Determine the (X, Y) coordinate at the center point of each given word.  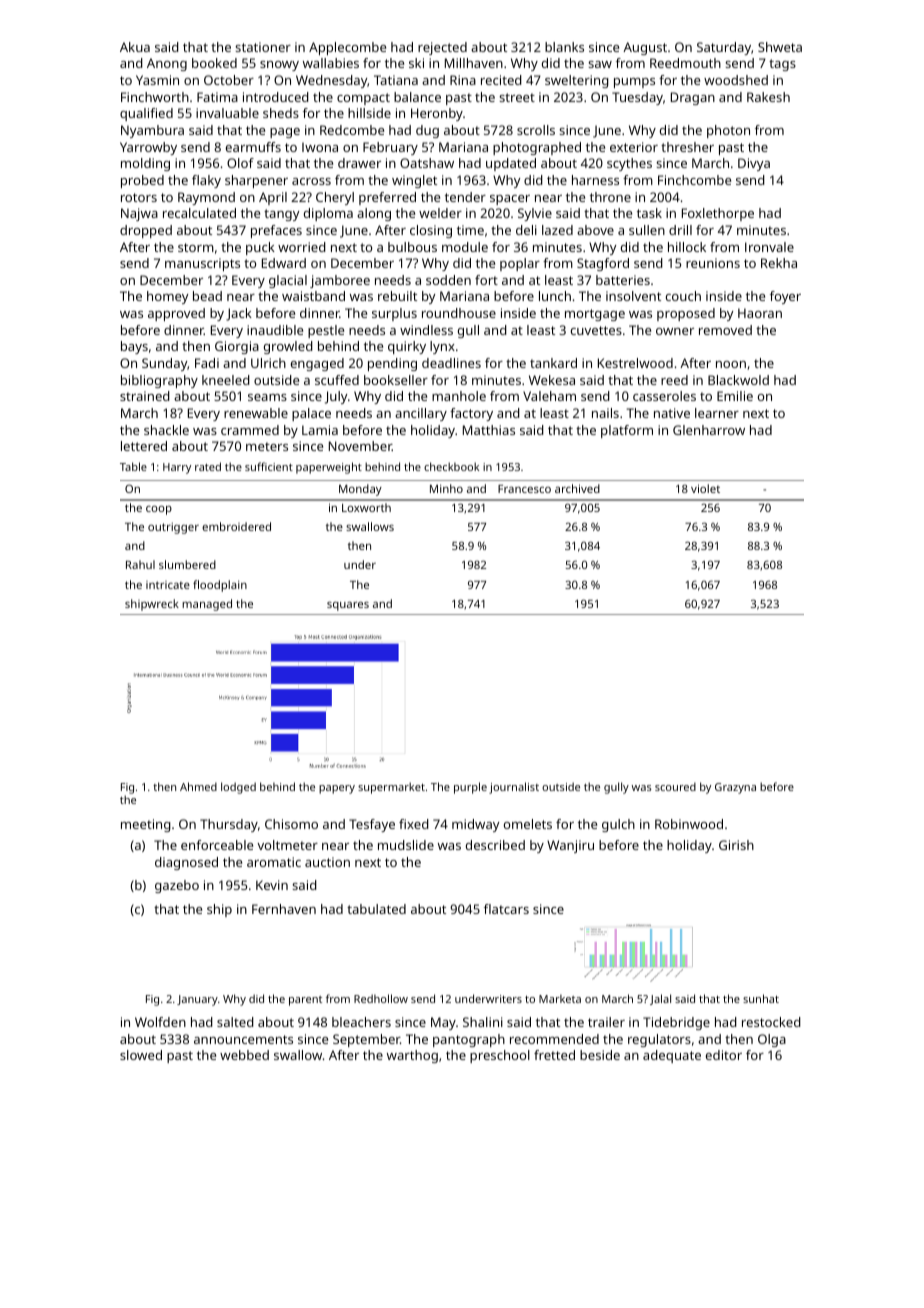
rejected (442, 48)
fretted (554, 1055)
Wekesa (552, 380)
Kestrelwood (635, 363)
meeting (146, 825)
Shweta (780, 47)
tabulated (376, 909)
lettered (144, 446)
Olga (772, 1040)
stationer (263, 47)
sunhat (761, 998)
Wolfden (160, 1022)
